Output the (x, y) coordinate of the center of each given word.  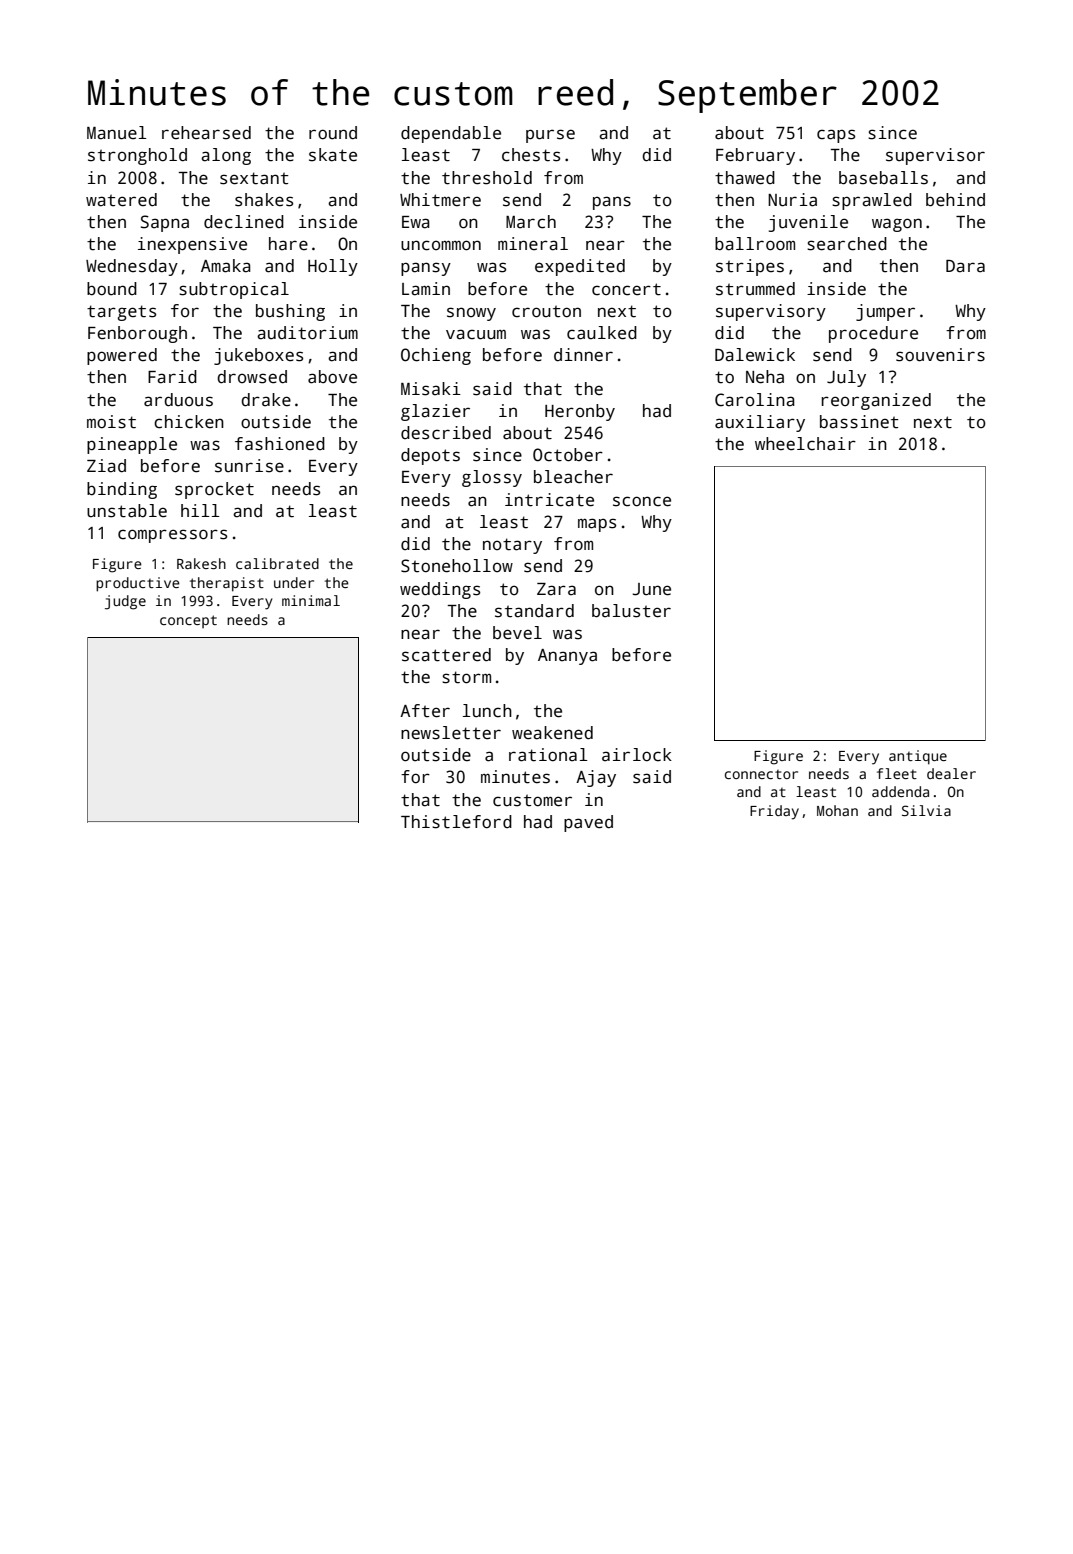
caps (836, 136)
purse (550, 136)
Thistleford (456, 822)
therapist (227, 584)
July (846, 378)
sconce (642, 501)
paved (588, 823)
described (446, 433)
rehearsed (206, 133)
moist (111, 422)
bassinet (859, 422)
